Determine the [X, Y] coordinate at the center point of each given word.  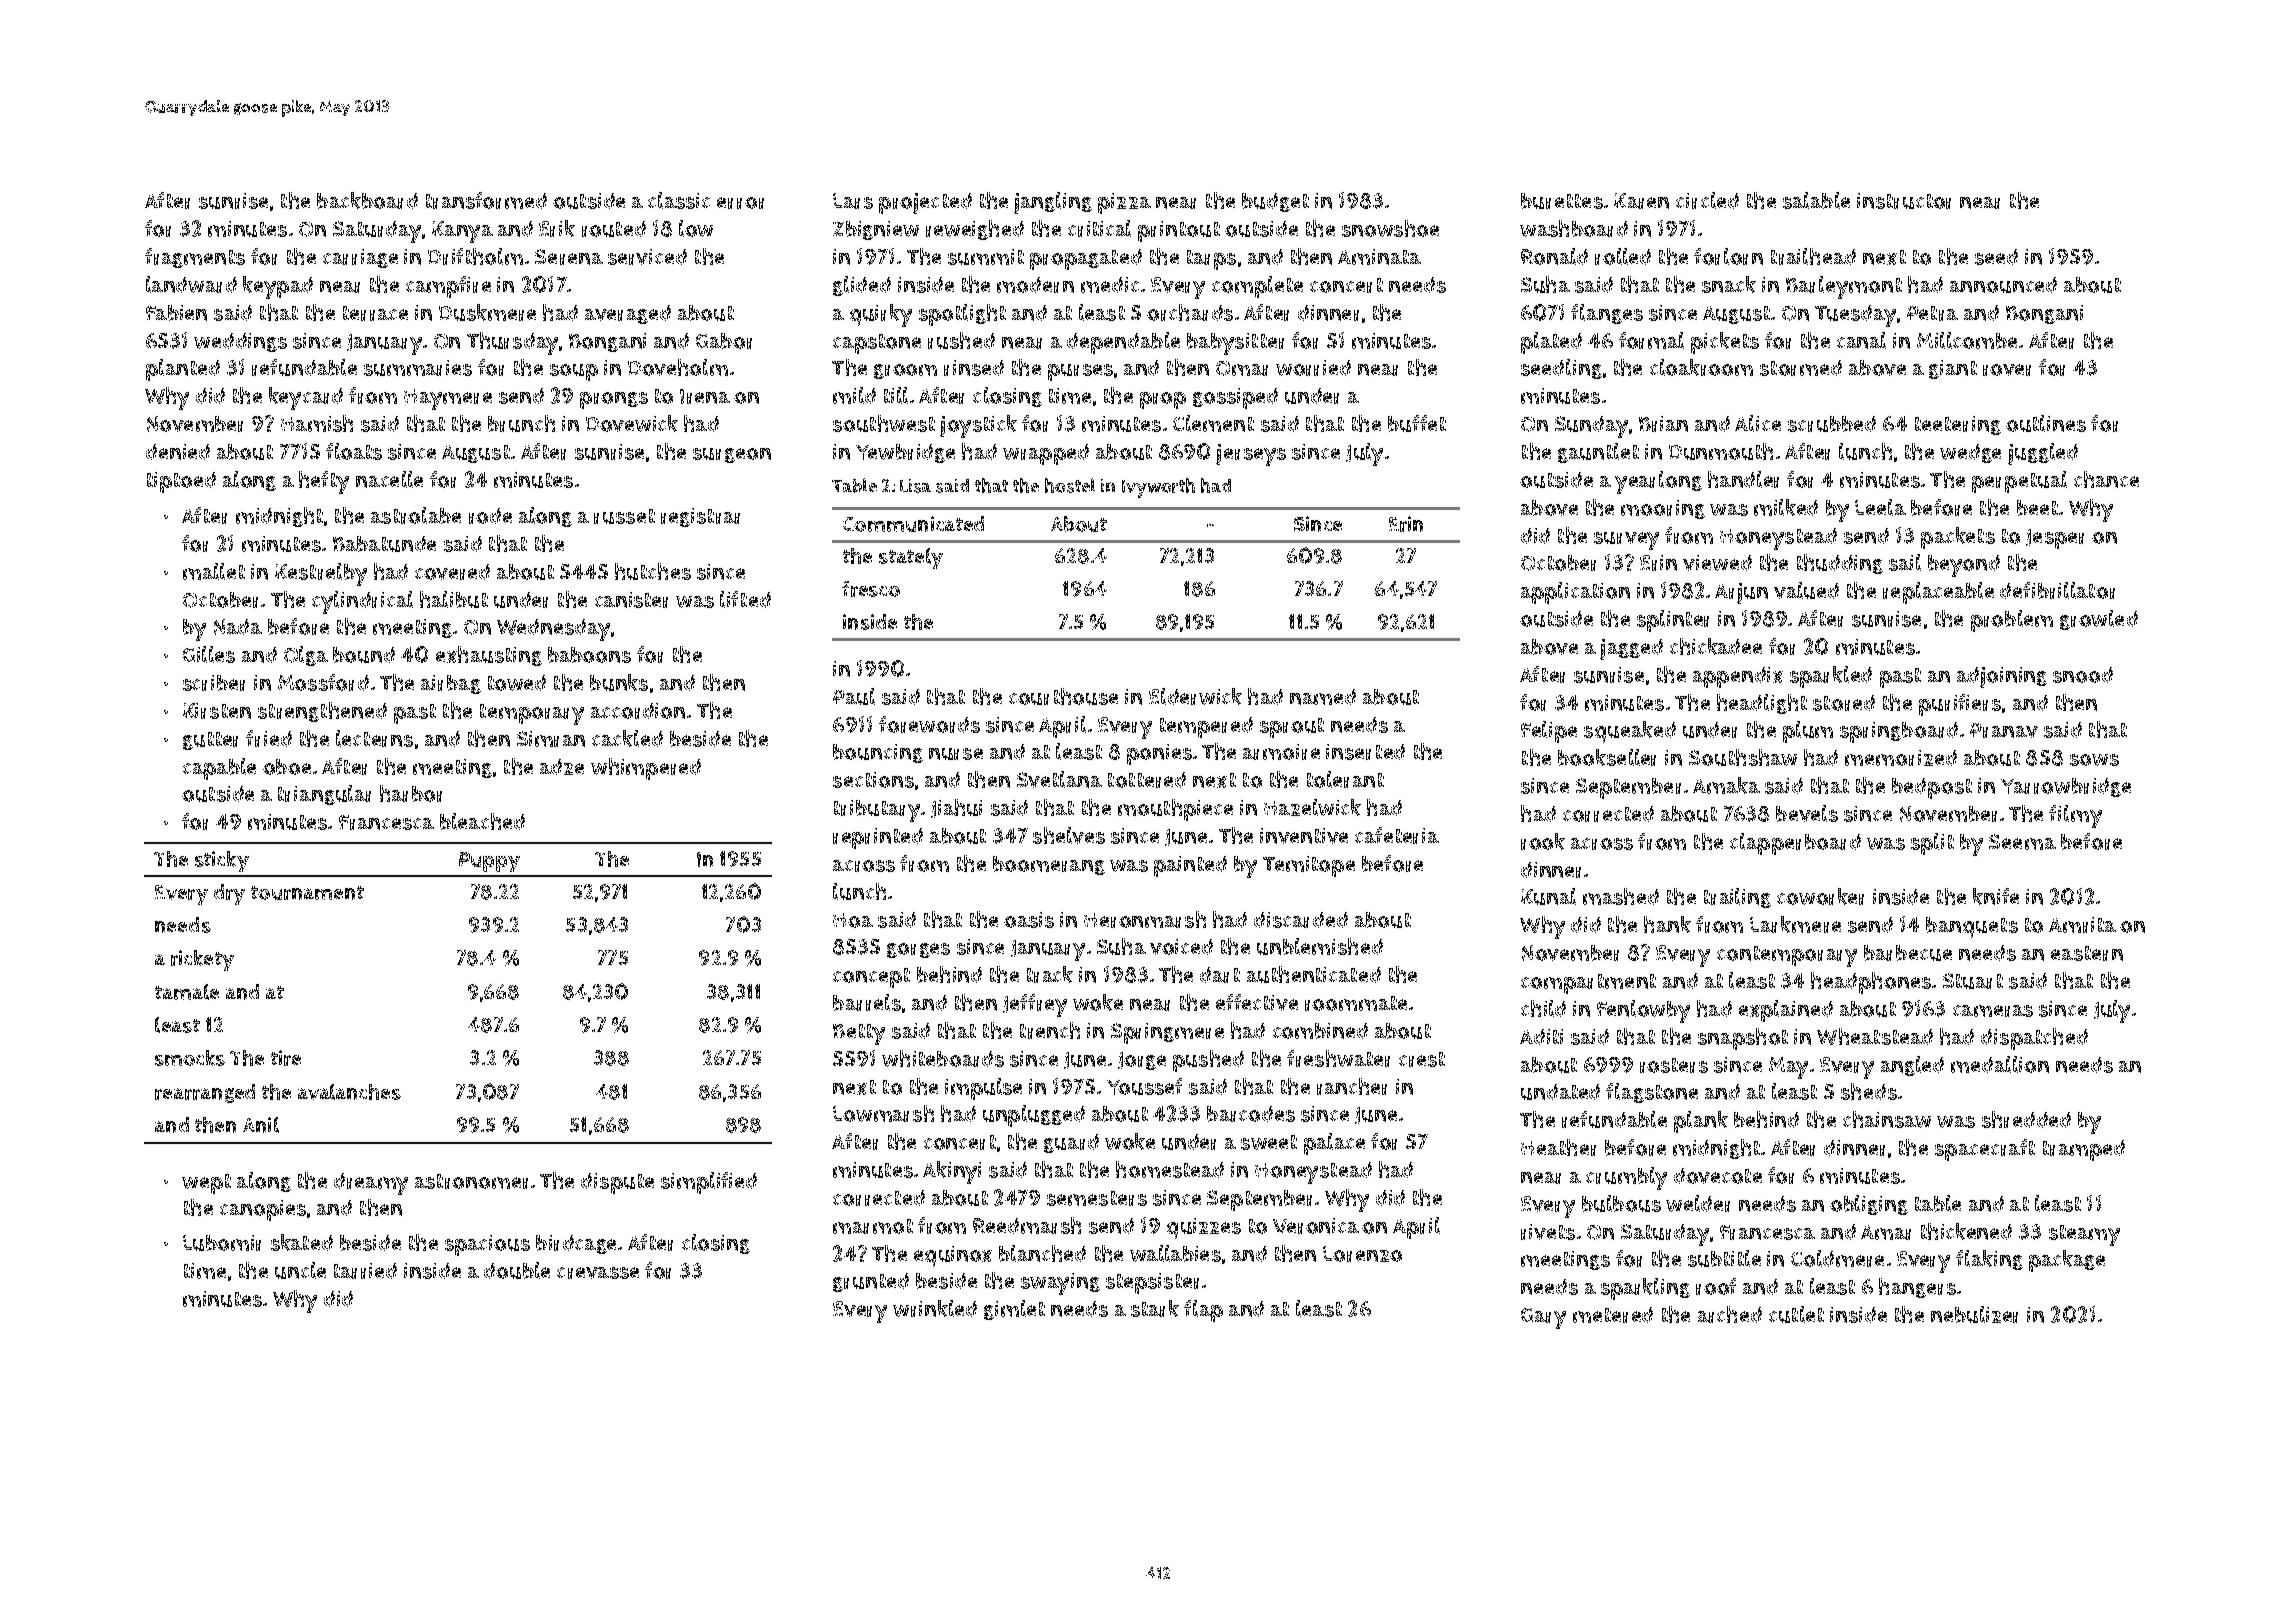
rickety [202, 960]
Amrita [2082, 925]
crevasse [598, 1273]
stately [911, 558]
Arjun [1741, 593]
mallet [214, 571]
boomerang [1049, 865]
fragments [195, 258]
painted [1190, 866]
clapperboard [1795, 844]
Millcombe [1967, 340]
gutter [210, 741]
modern [1035, 285]
